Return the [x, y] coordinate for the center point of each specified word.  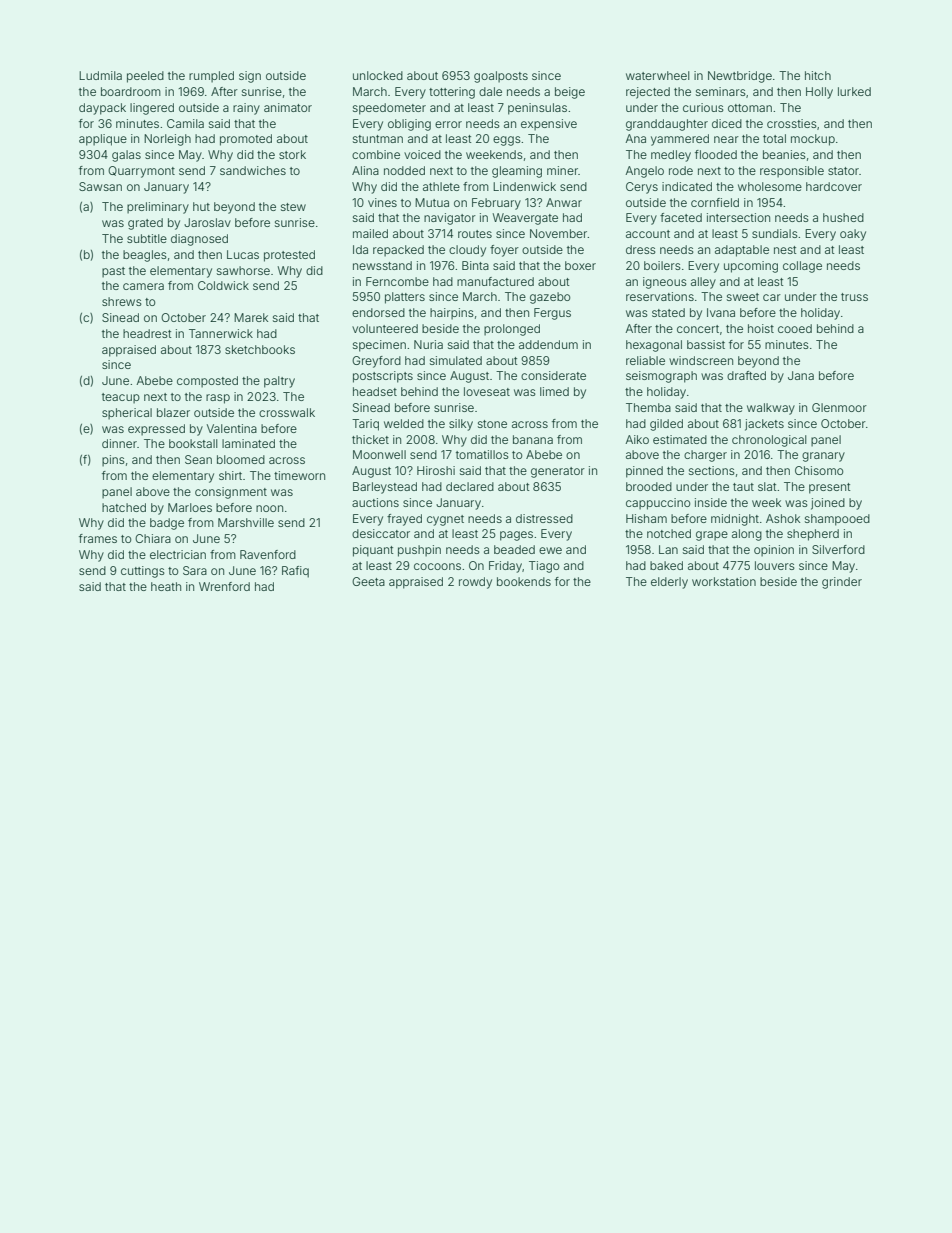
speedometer [389, 109]
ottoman [750, 108]
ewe [550, 550]
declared [470, 486]
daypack [102, 109]
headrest [147, 333]
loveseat [487, 391]
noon [269, 508]
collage [802, 267]
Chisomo [819, 470]
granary [823, 457]
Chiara [153, 538]
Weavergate [525, 219]
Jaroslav [207, 222]
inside [711, 502]
